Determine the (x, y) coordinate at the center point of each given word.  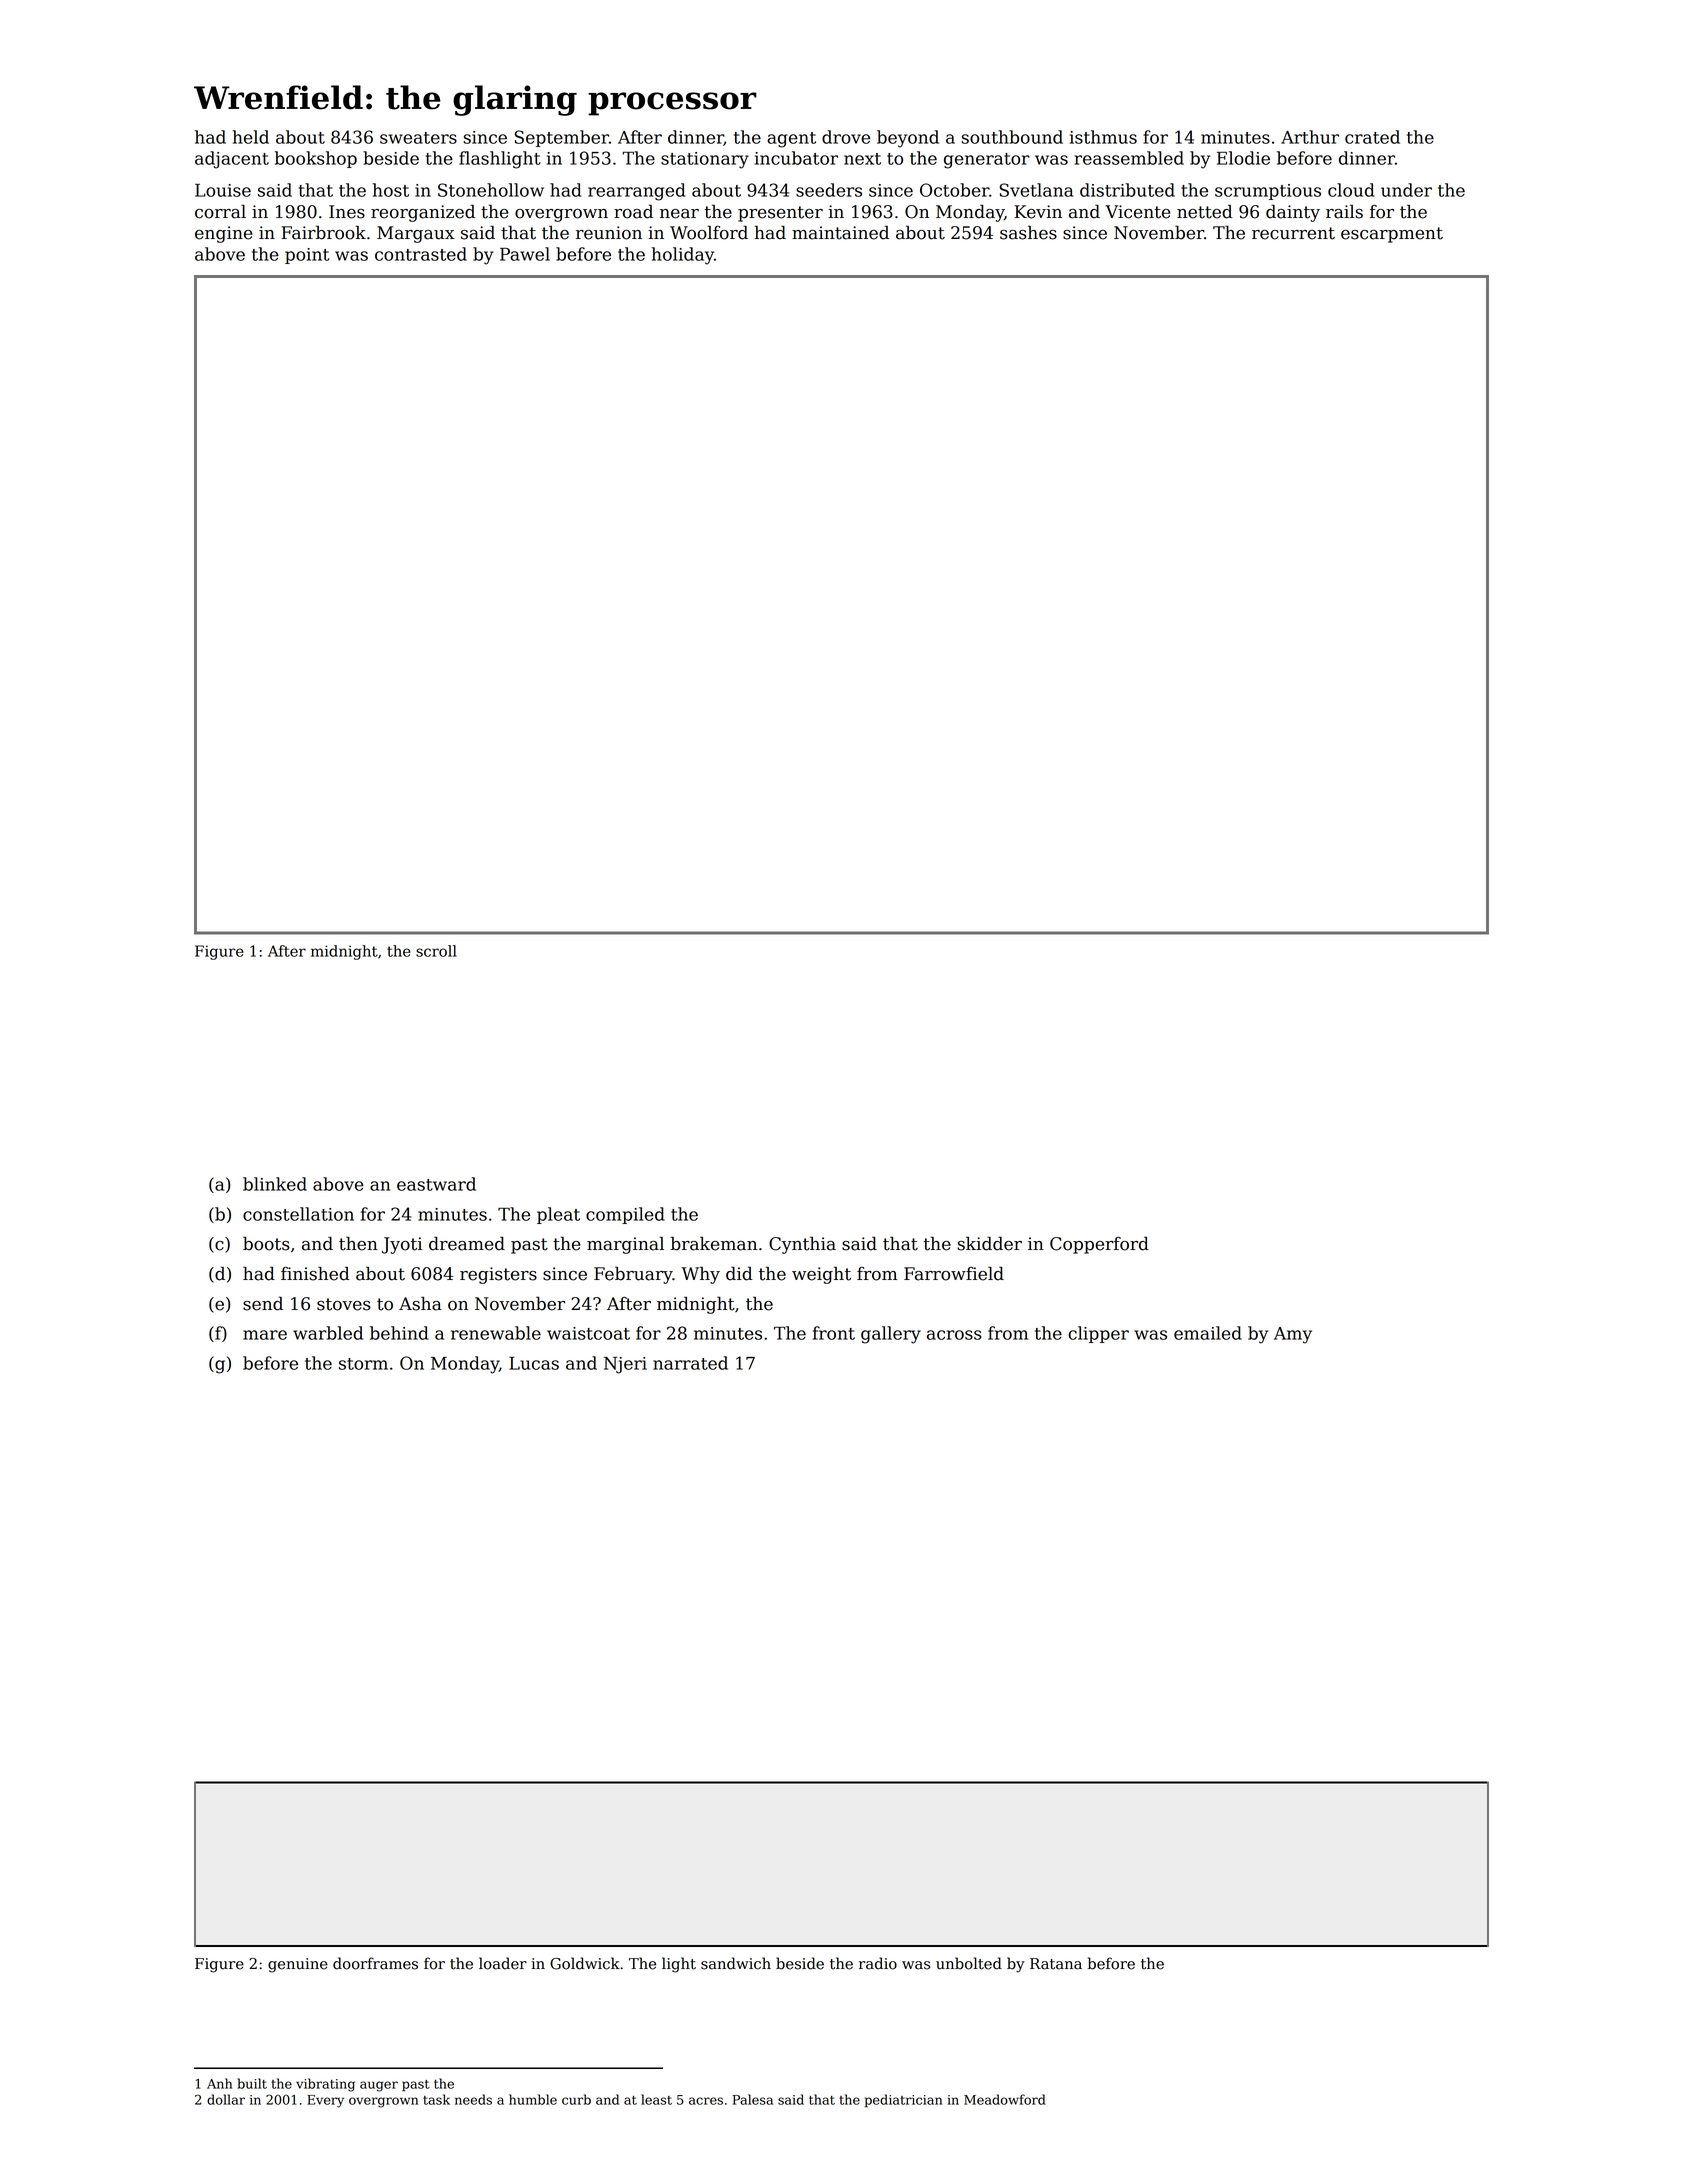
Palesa (753, 2099)
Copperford (1099, 1245)
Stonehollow (491, 190)
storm (363, 1364)
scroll (436, 951)
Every (325, 2101)
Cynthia (802, 1245)
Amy (1293, 1335)
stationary (705, 160)
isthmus (1103, 137)
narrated (690, 1363)
